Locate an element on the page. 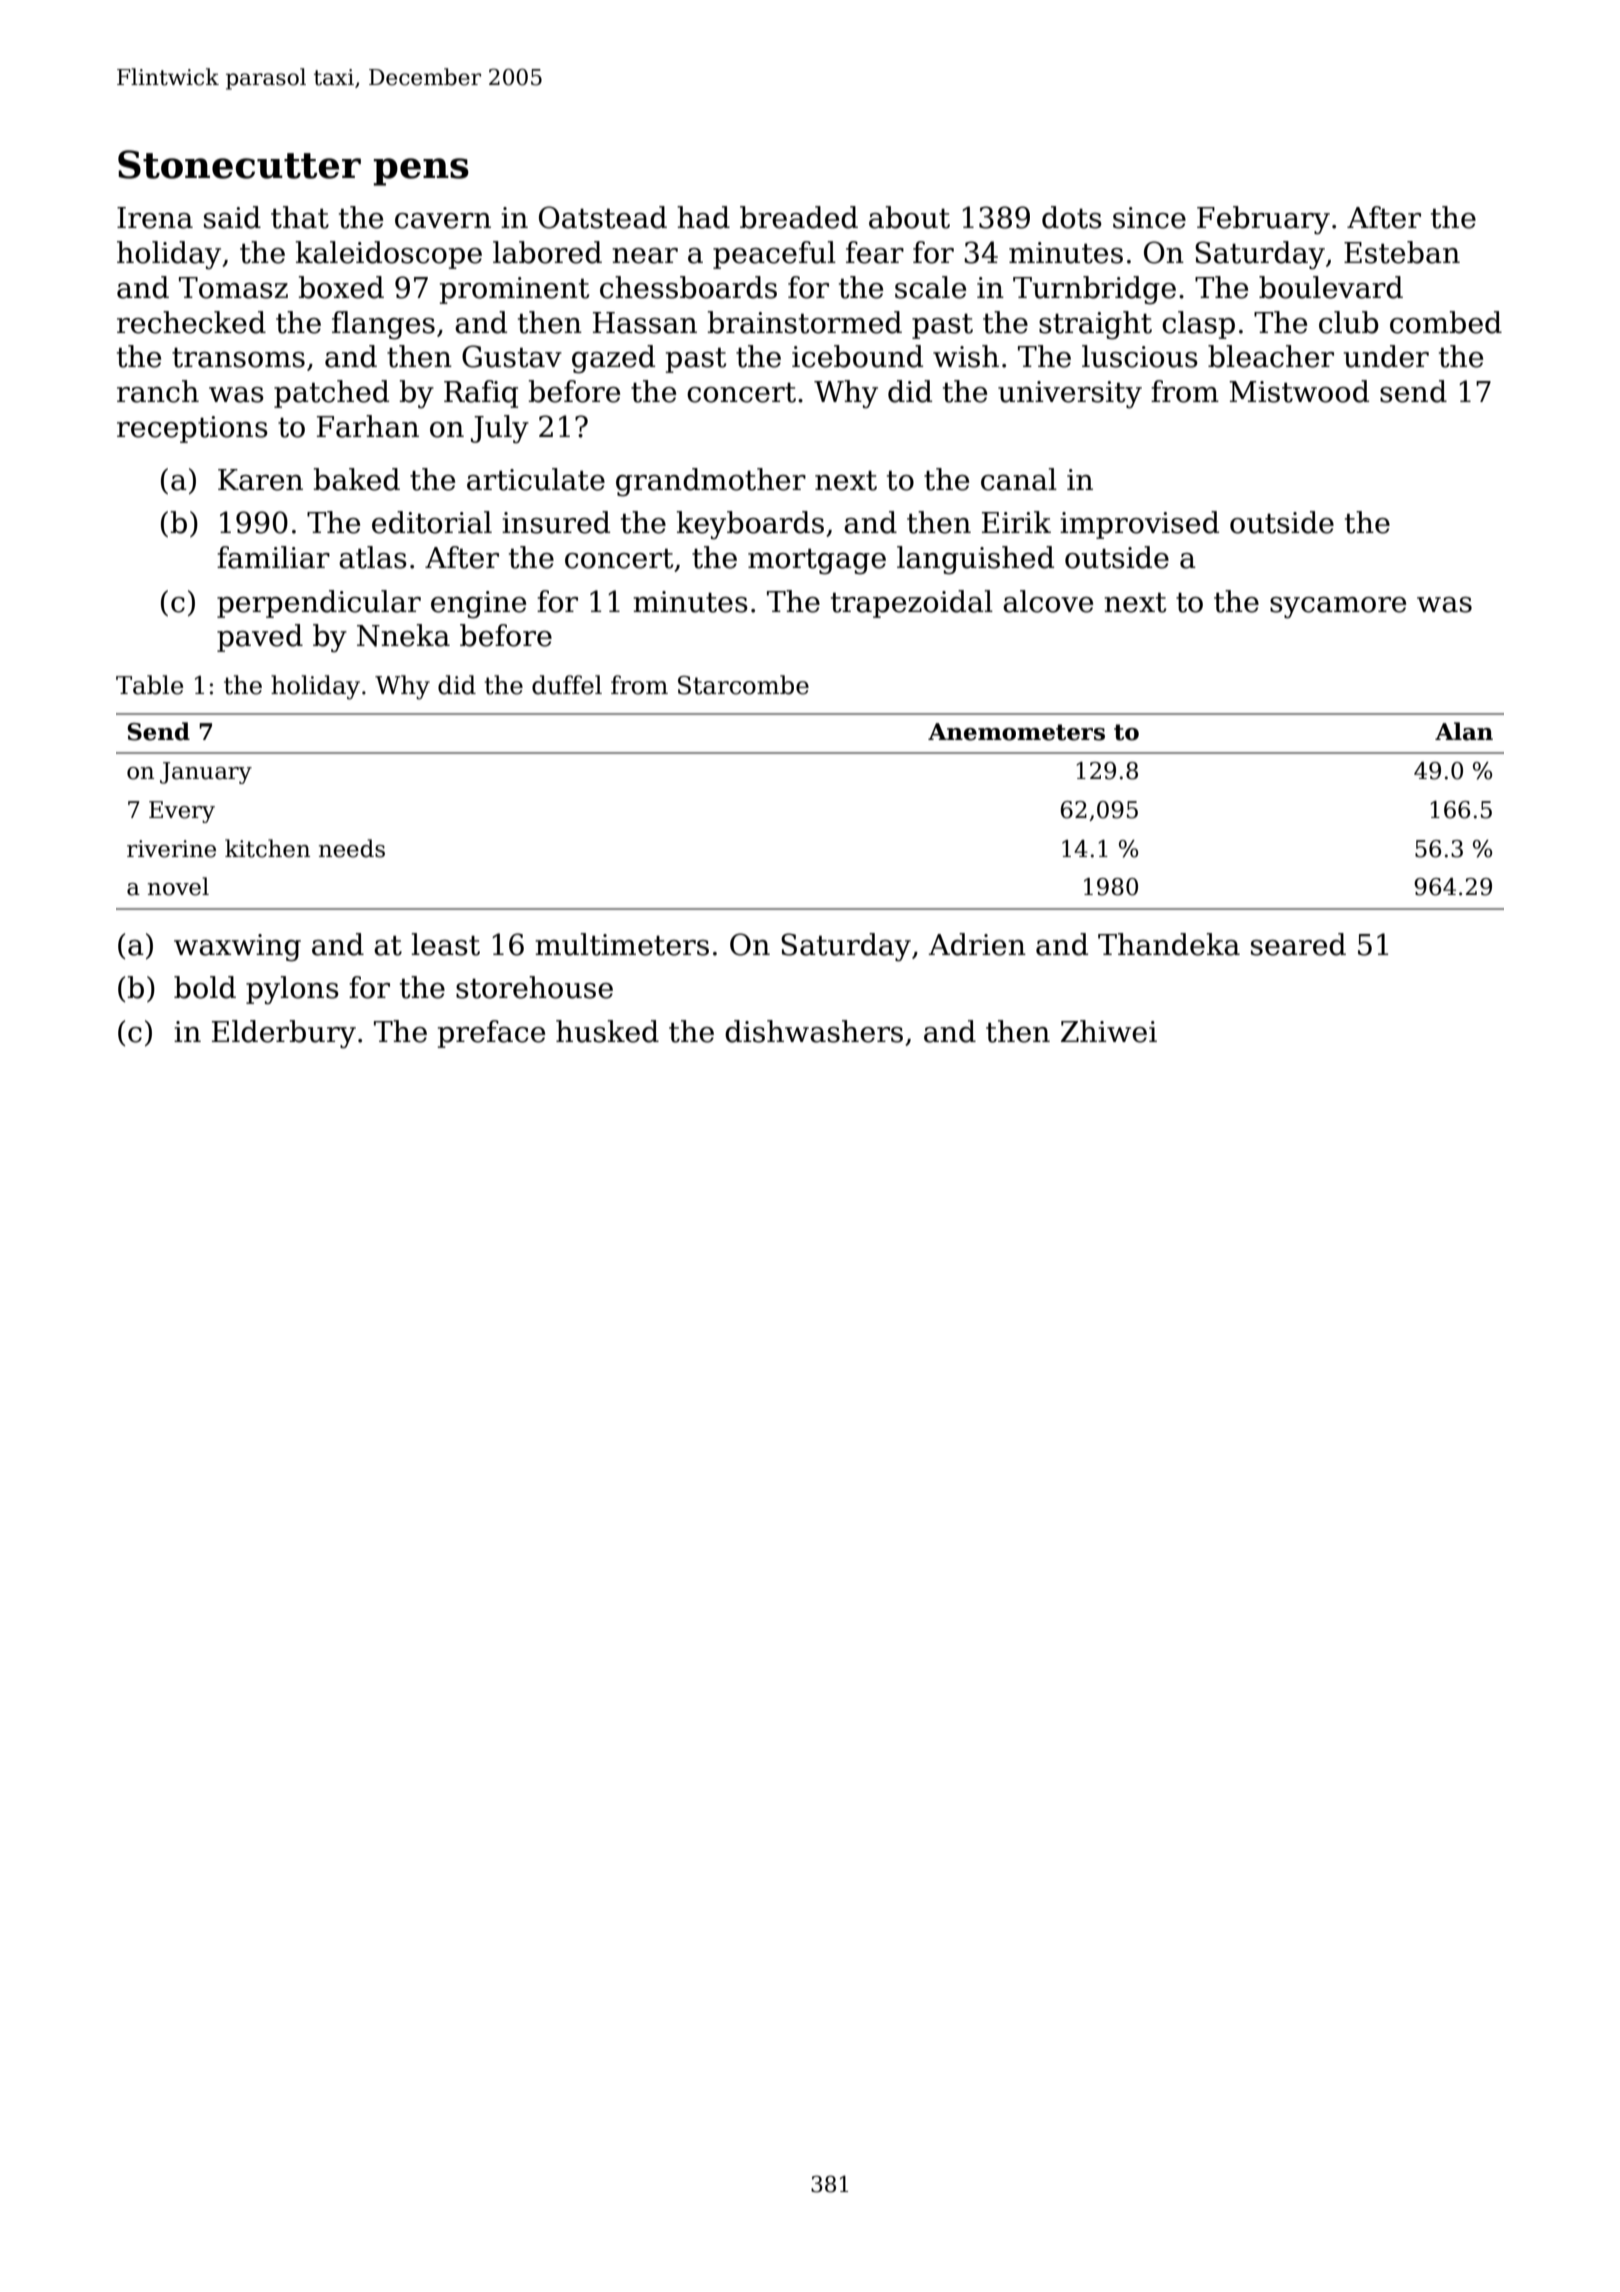 Image resolution: width=1620 pixels, height=2292 pixels. engine is located at coordinates (478, 605).
